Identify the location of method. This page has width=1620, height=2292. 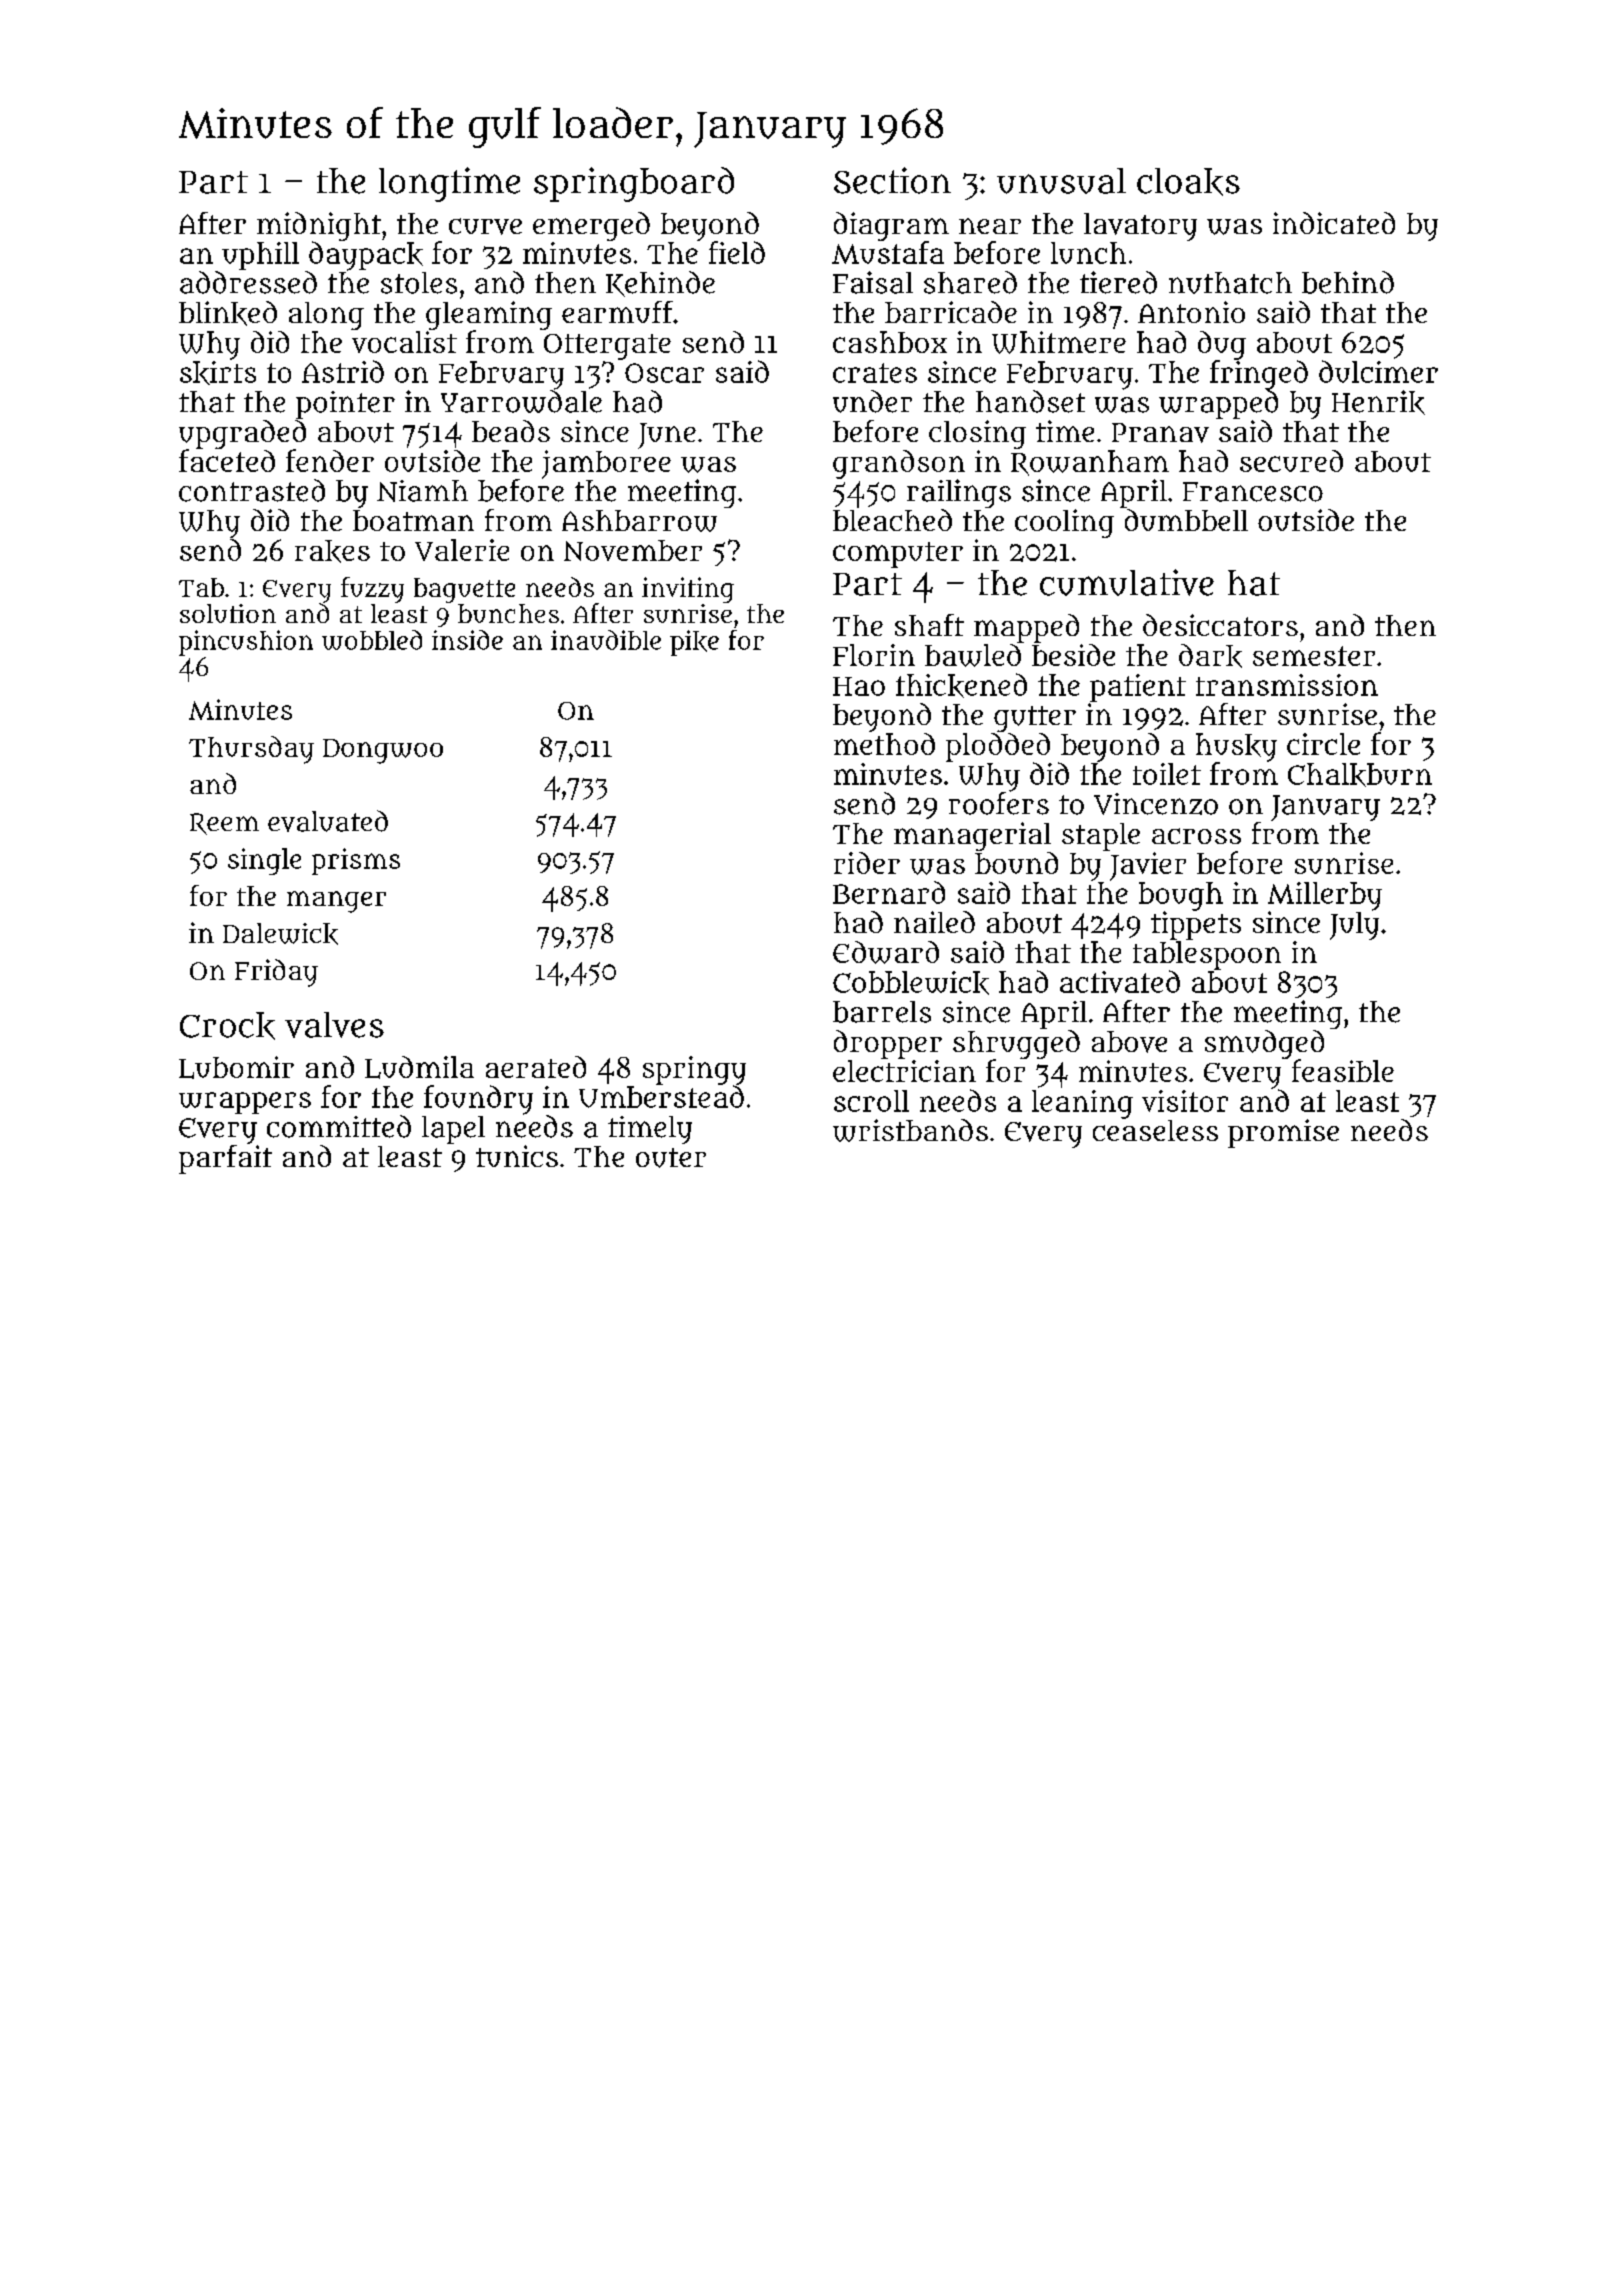
(884, 744).
